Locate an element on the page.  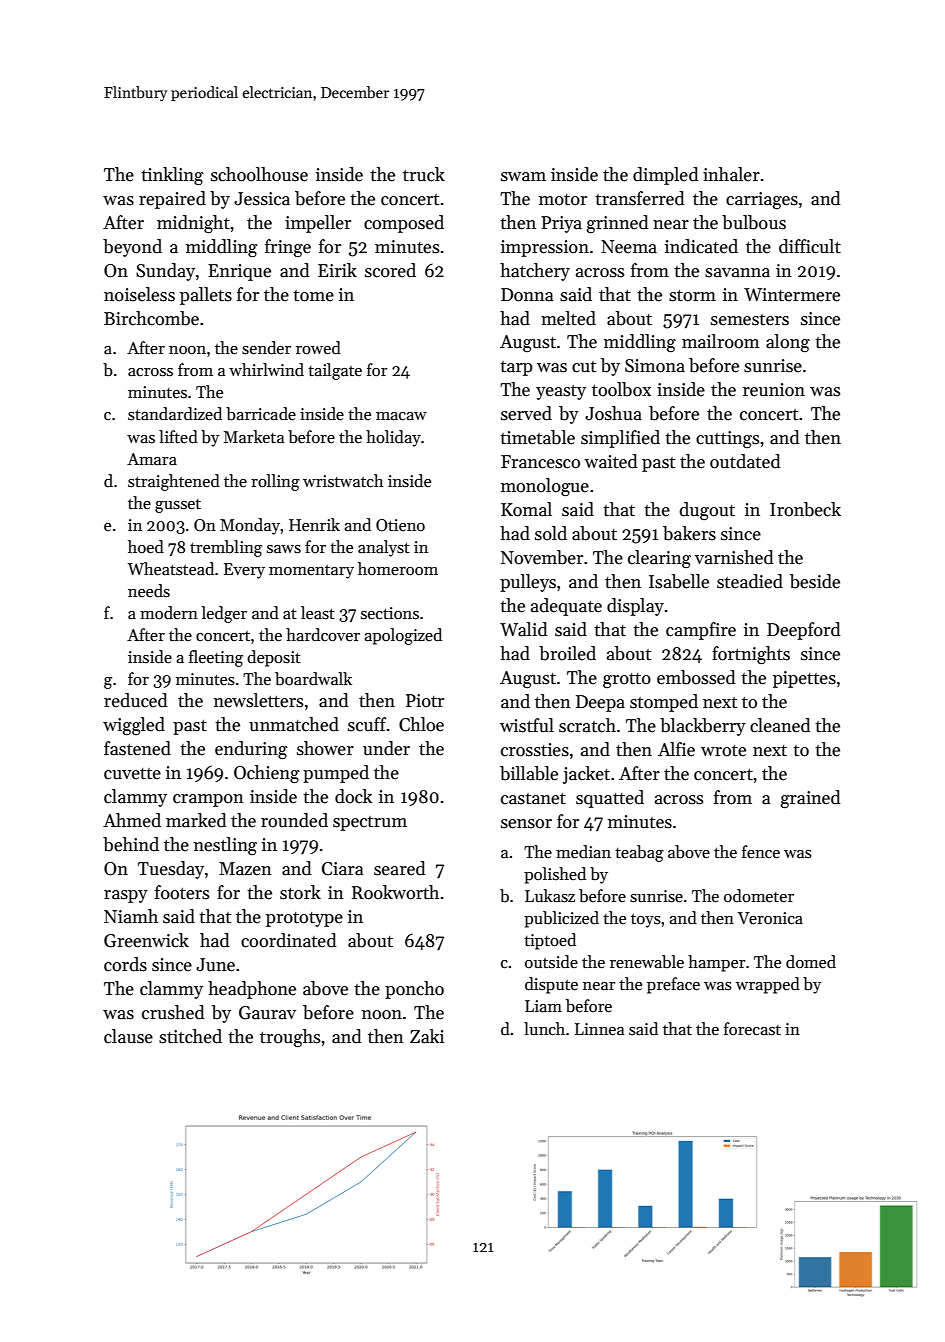
dimpled is located at coordinates (666, 176).
